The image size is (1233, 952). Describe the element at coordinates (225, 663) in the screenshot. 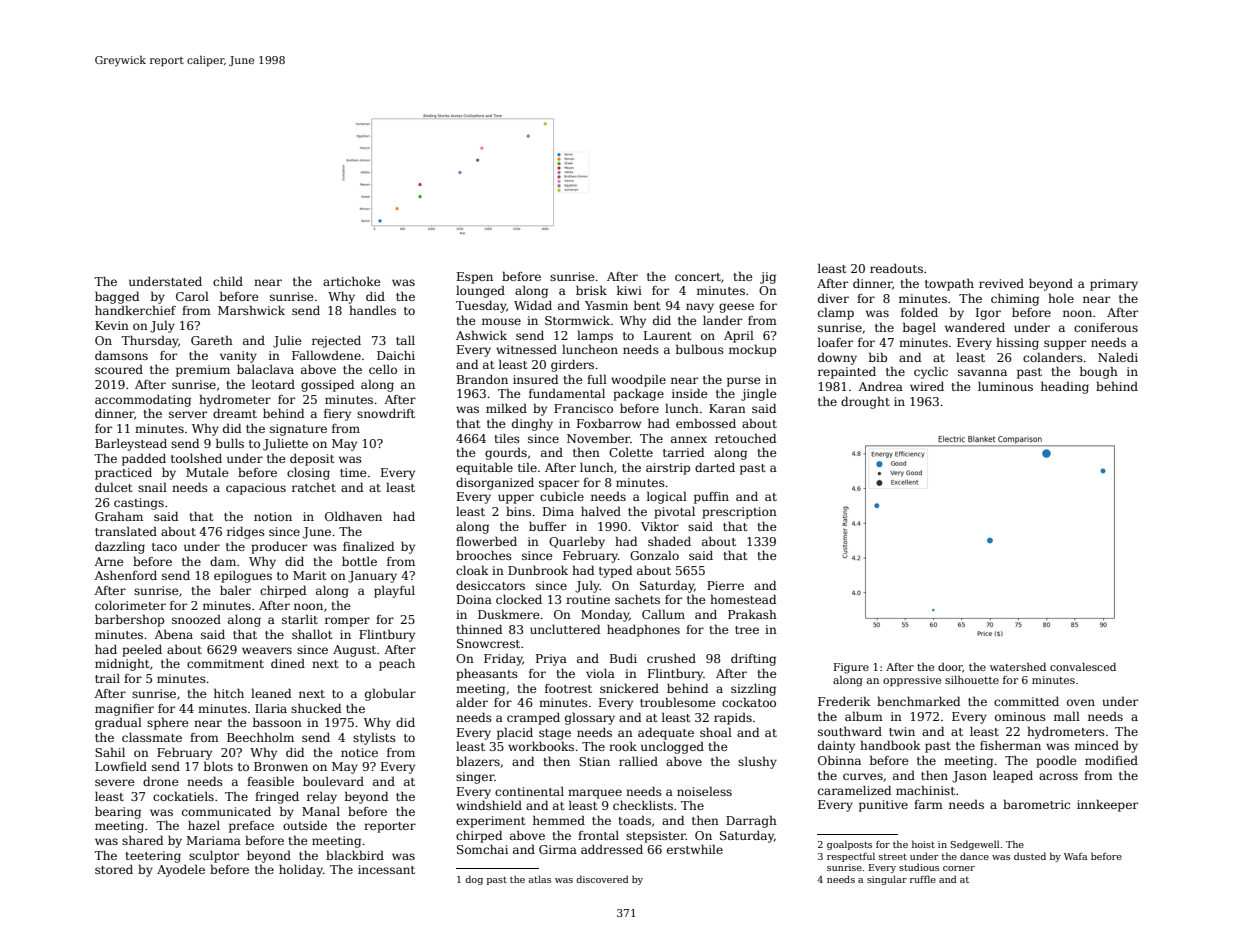

I see `commitment` at that location.
